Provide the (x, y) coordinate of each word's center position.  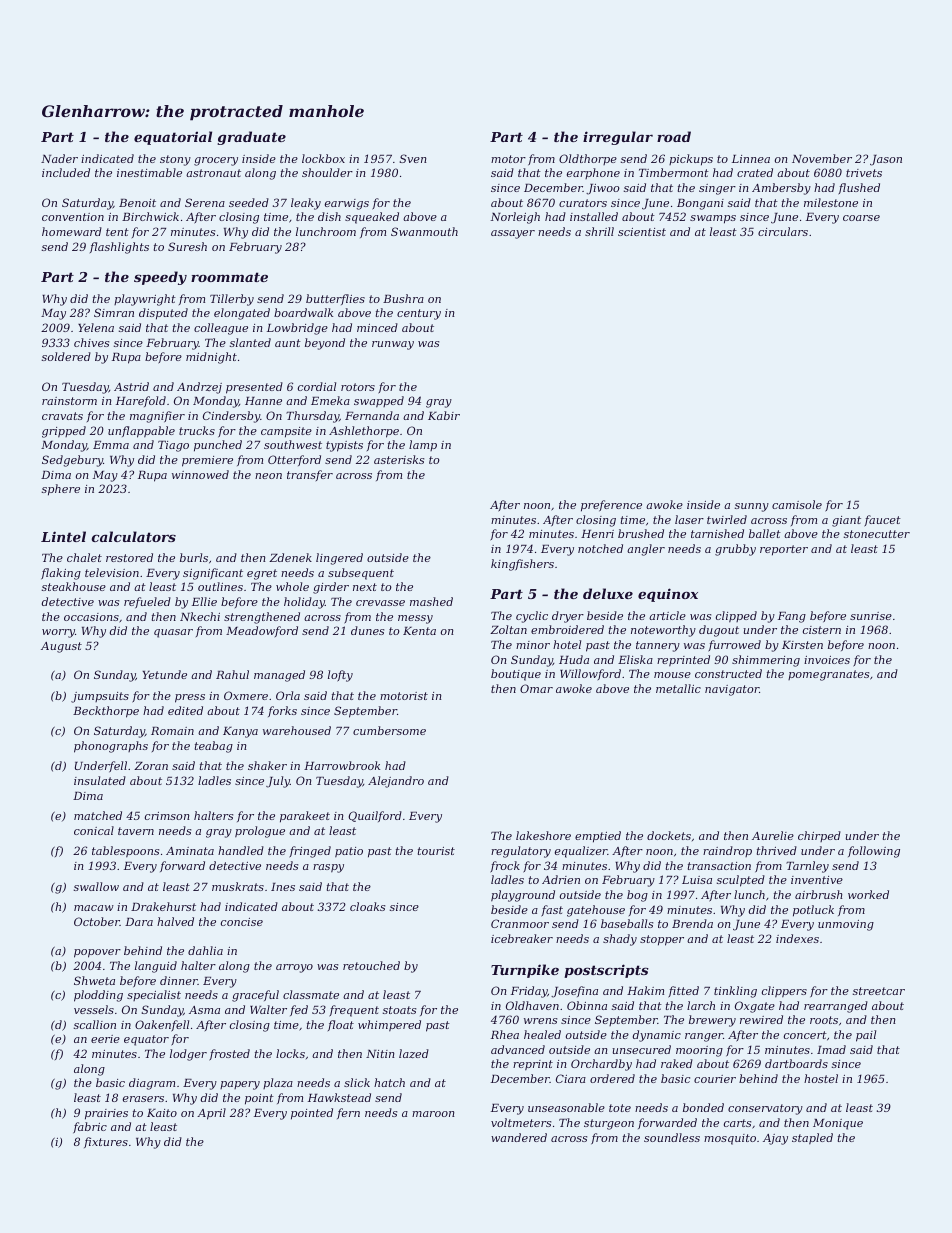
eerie (105, 1039)
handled (241, 850)
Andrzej (199, 388)
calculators (133, 536)
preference (611, 506)
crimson (167, 816)
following (874, 852)
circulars (783, 231)
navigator (732, 690)
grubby (735, 550)
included (66, 172)
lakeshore (543, 835)
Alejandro (396, 782)
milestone (831, 202)
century (419, 314)
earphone (593, 173)
